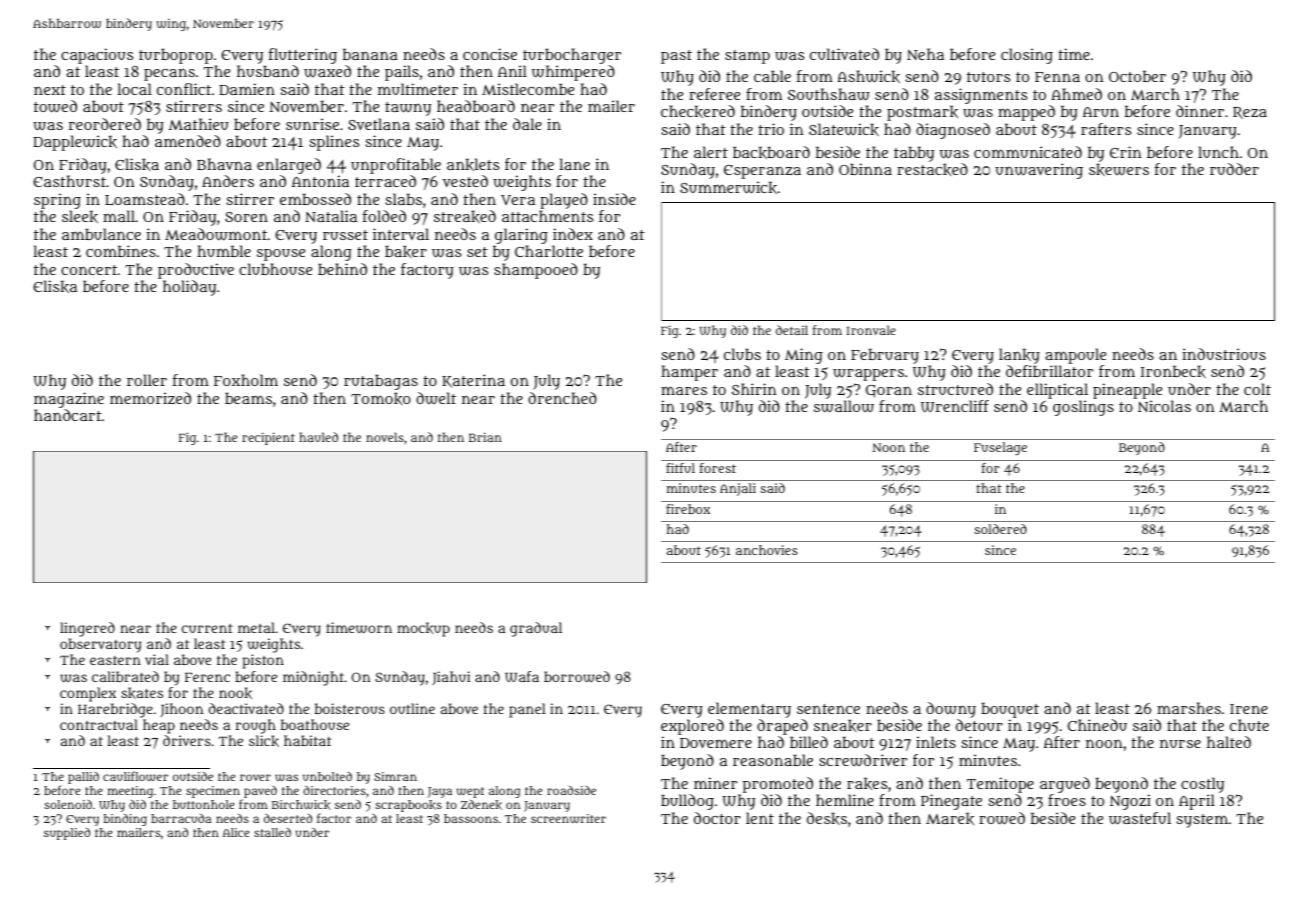 The width and height of the image is (1308, 924). What do you see at coordinates (1083, 408) in the image?
I see `goslings` at bounding box center [1083, 408].
